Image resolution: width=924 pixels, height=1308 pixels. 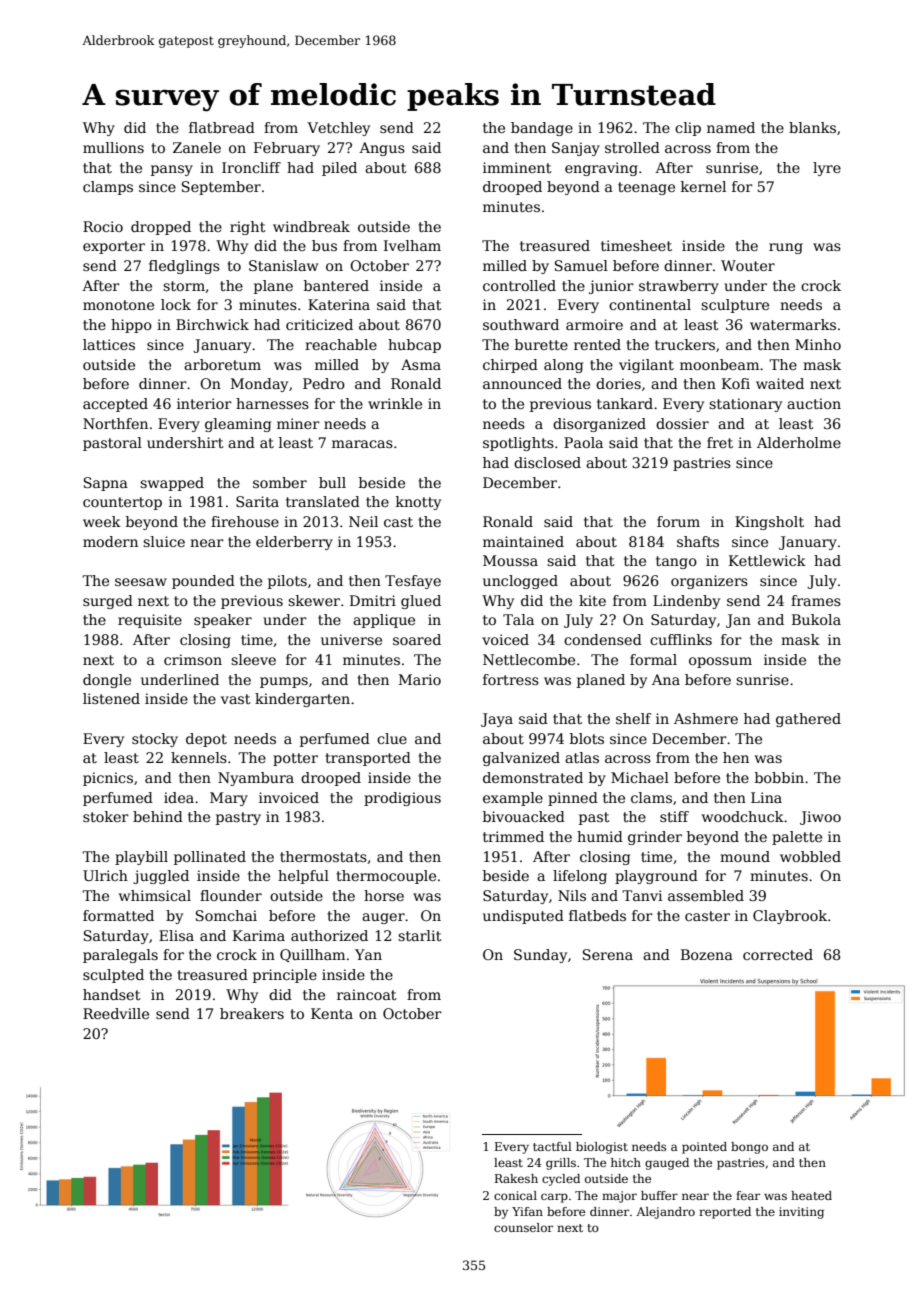 What do you see at coordinates (640, 777) in the image?
I see `Michael` at bounding box center [640, 777].
